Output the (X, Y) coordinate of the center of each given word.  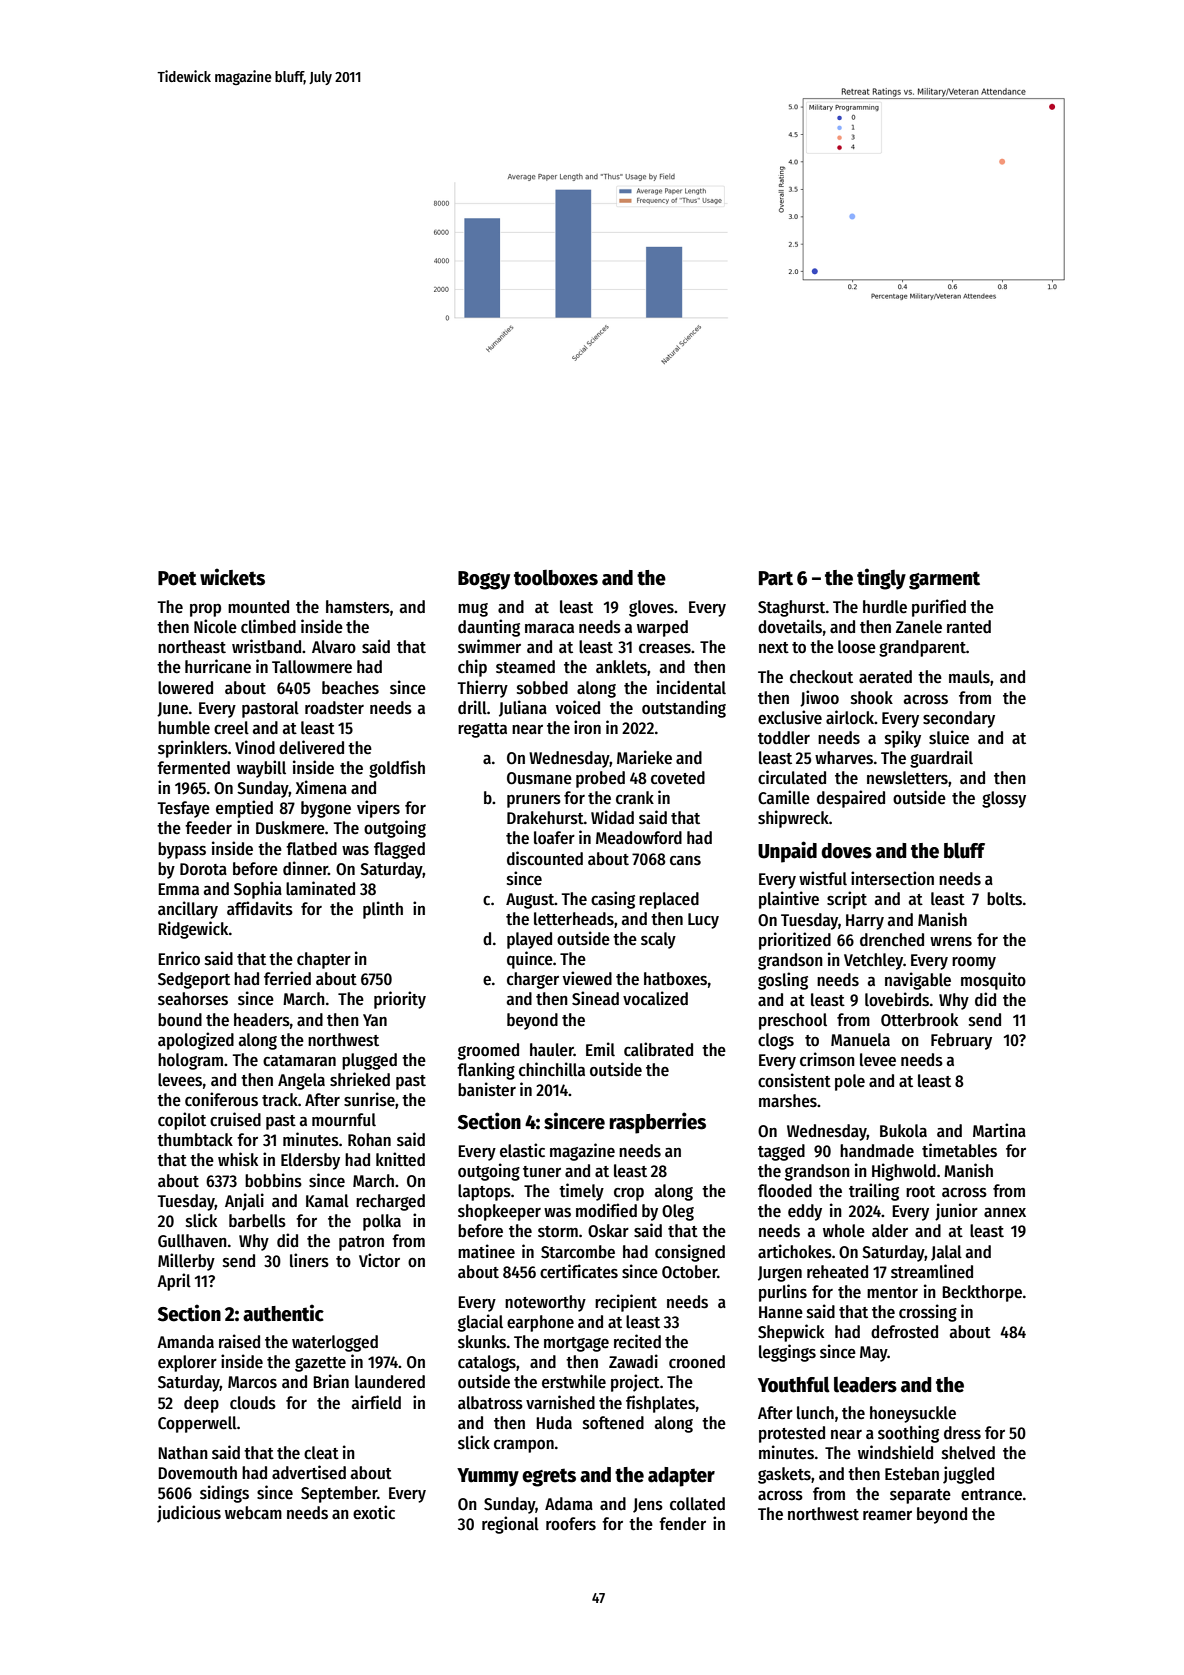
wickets (232, 577)
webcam (253, 1513)
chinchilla (552, 1069)
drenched (892, 940)
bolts (1004, 899)
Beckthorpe (982, 1293)
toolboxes (556, 577)
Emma (178, 889)
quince (530, 960)
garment (944, 580)
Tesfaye (183, 809)
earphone (540, 1323)
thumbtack (195, 1140)
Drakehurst (545, 818)
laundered (390, 1382)
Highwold (904, 1172)
